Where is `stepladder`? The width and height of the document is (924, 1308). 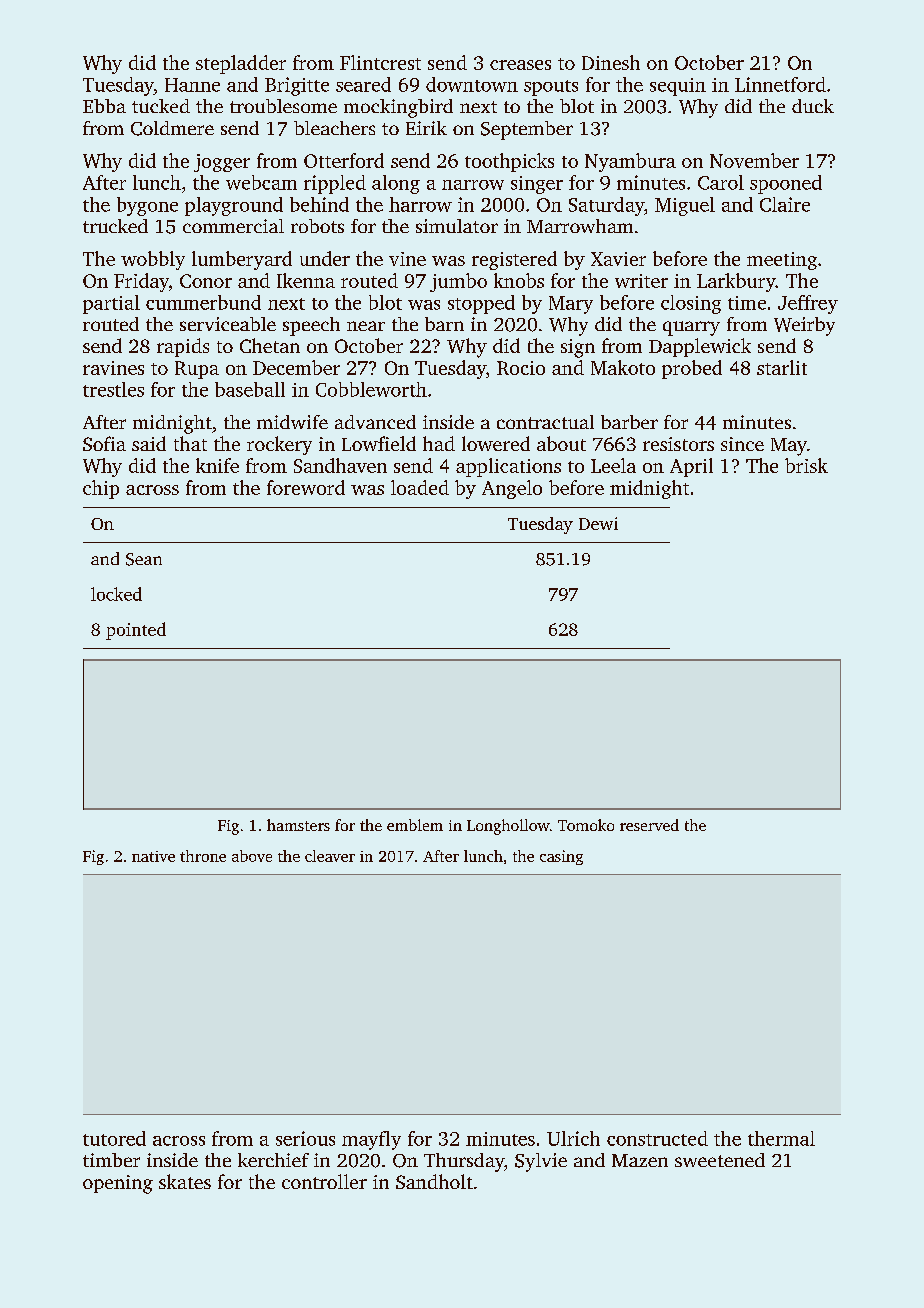
stepladder is located at coordinates (241, 64).
